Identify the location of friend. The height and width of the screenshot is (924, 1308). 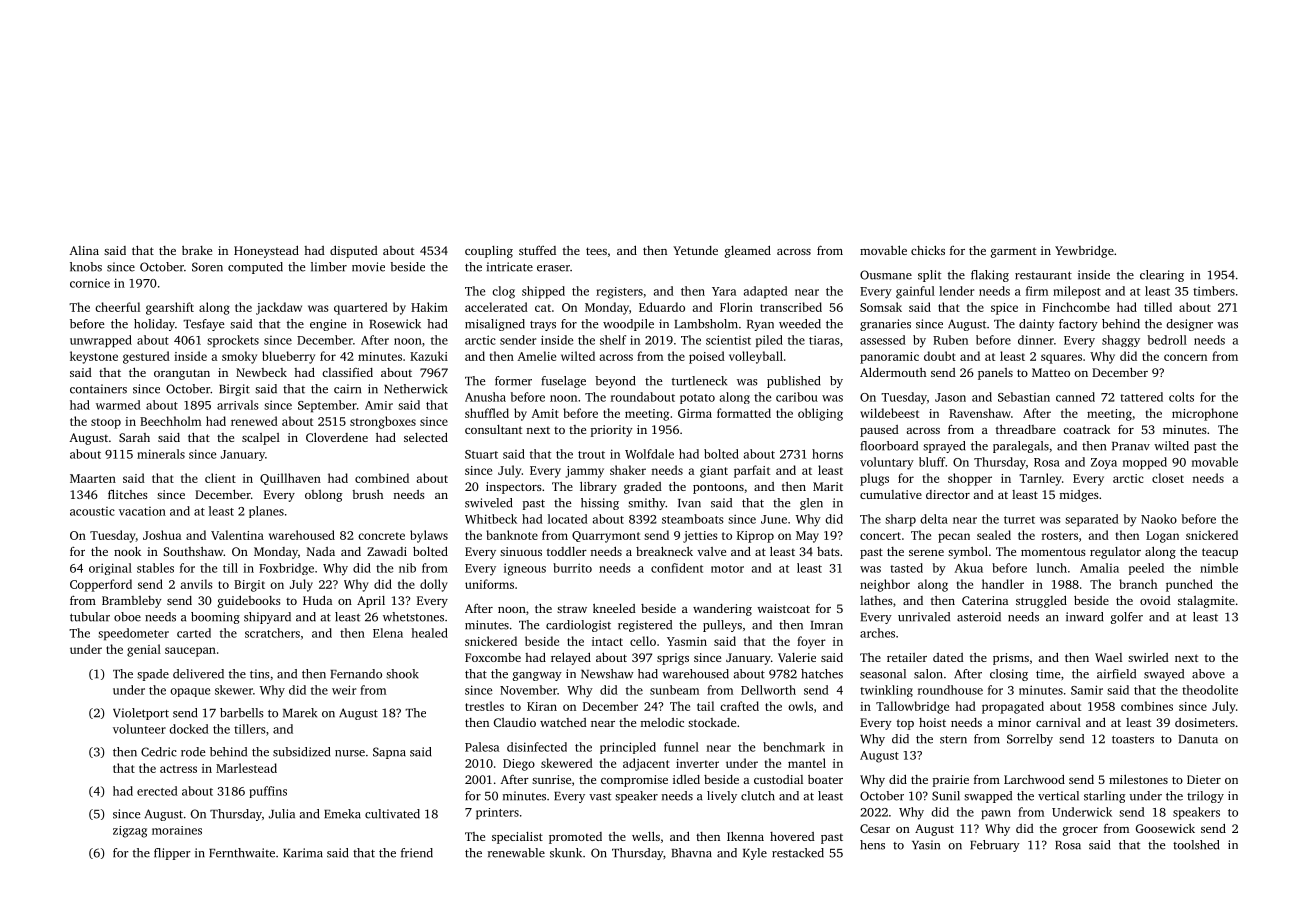
(417, 853).
